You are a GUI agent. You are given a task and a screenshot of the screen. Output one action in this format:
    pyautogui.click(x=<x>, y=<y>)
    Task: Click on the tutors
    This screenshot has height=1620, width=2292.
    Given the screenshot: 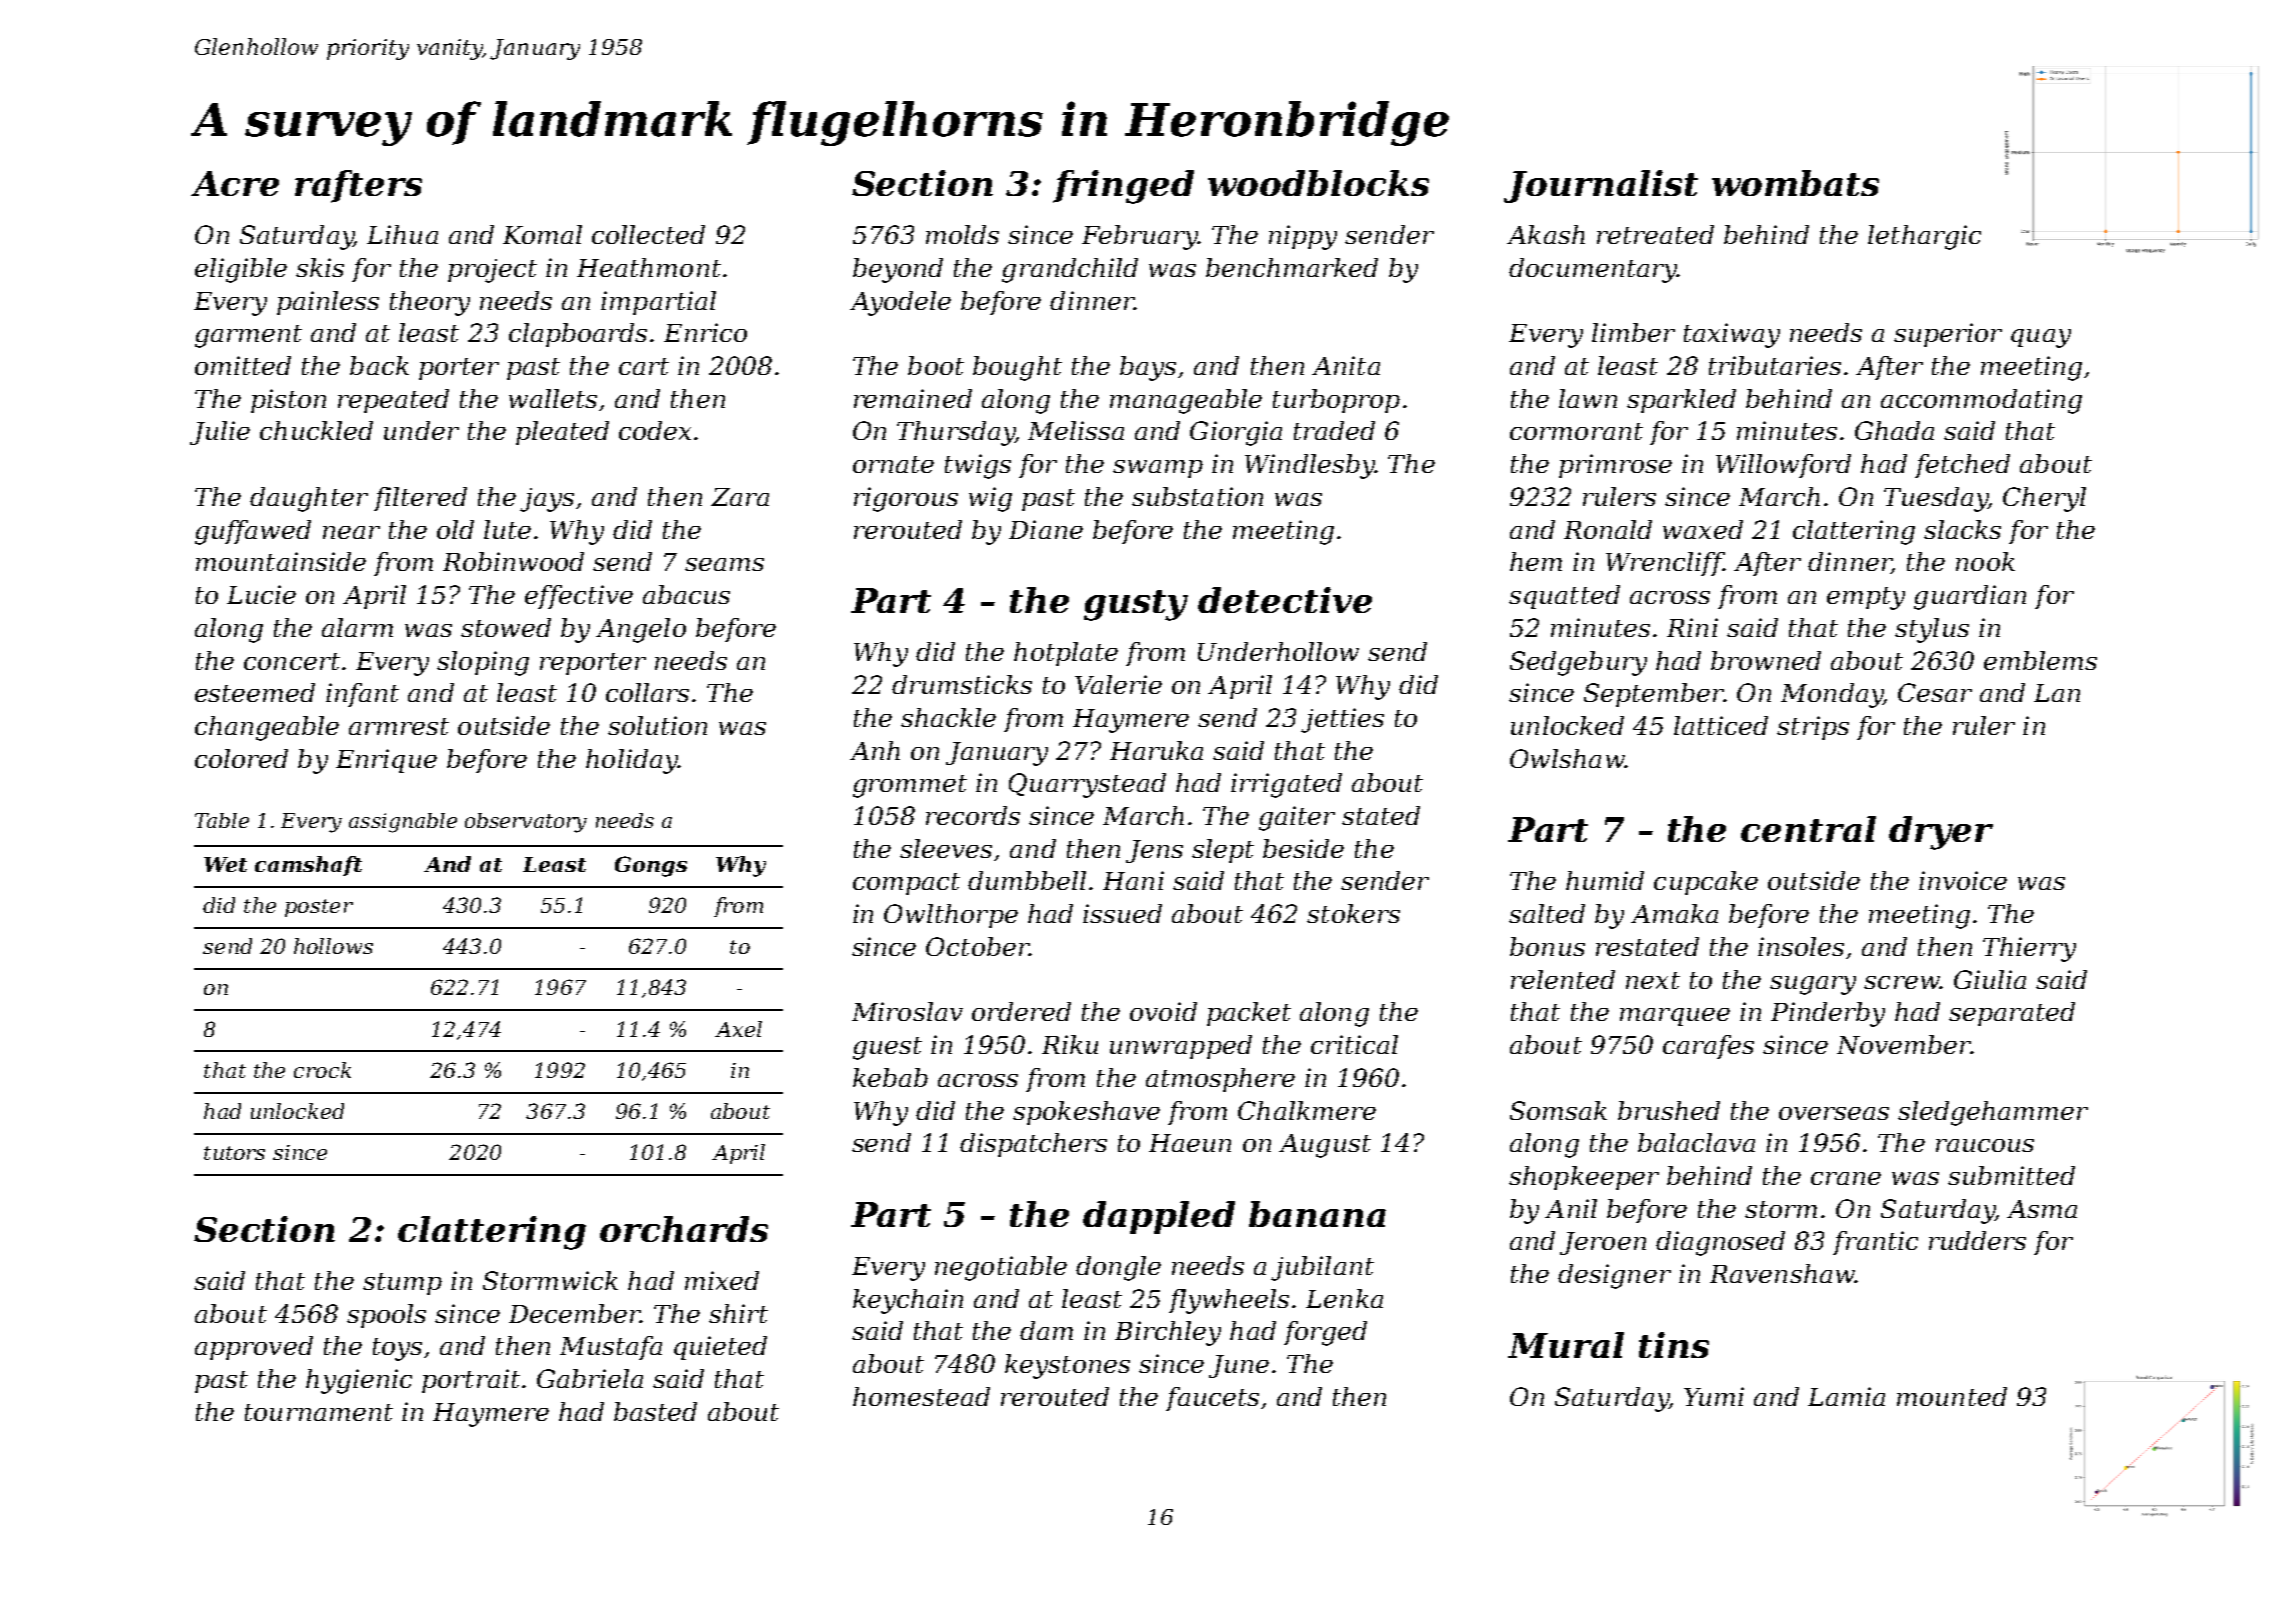 What is the action you would take?
    pyautogui.click(x=234, y=1153)
